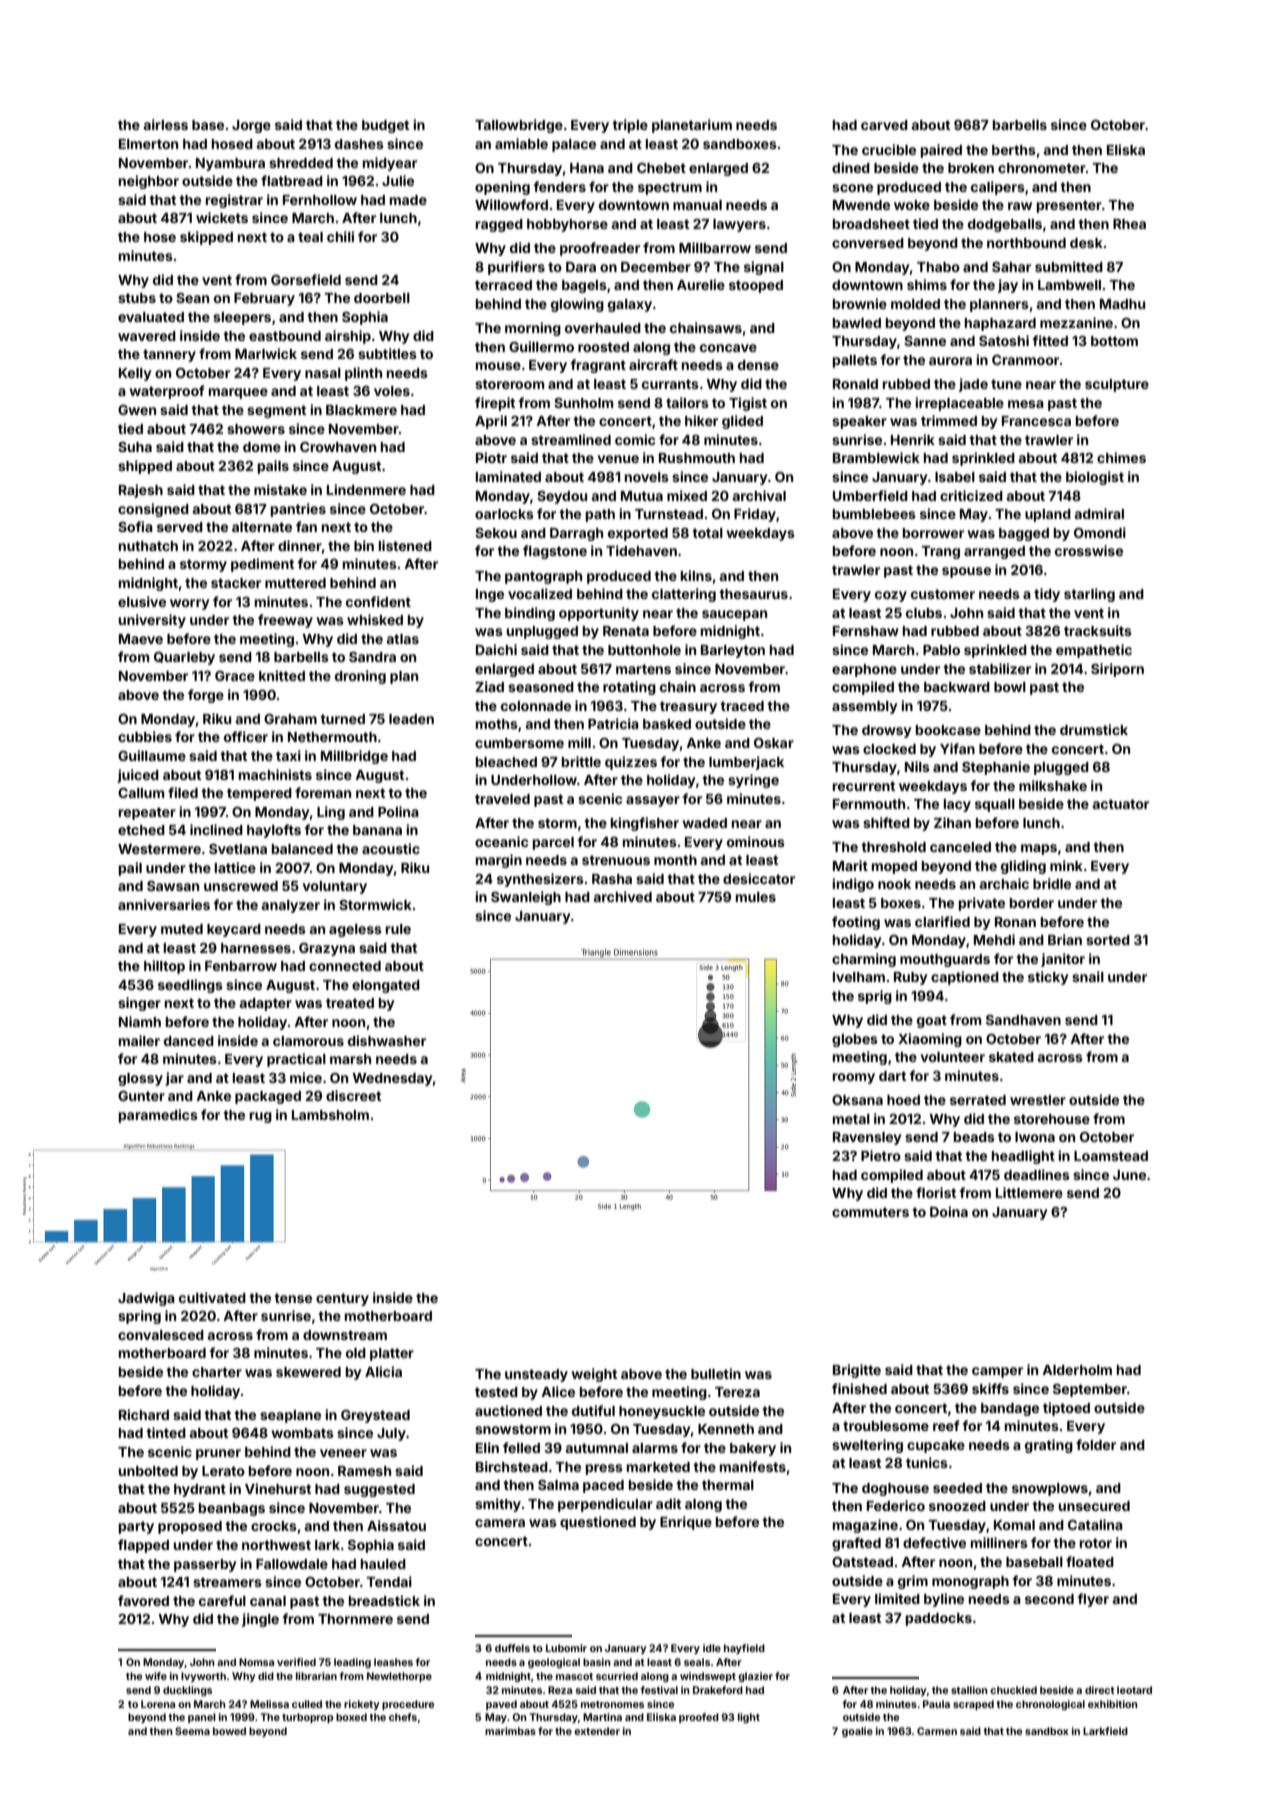 Image resolution: width=1271 pixels, height=1798 pixels. Describe the element at coordinates (936, 1192) in the screenshot. I see `florist` at that location.
